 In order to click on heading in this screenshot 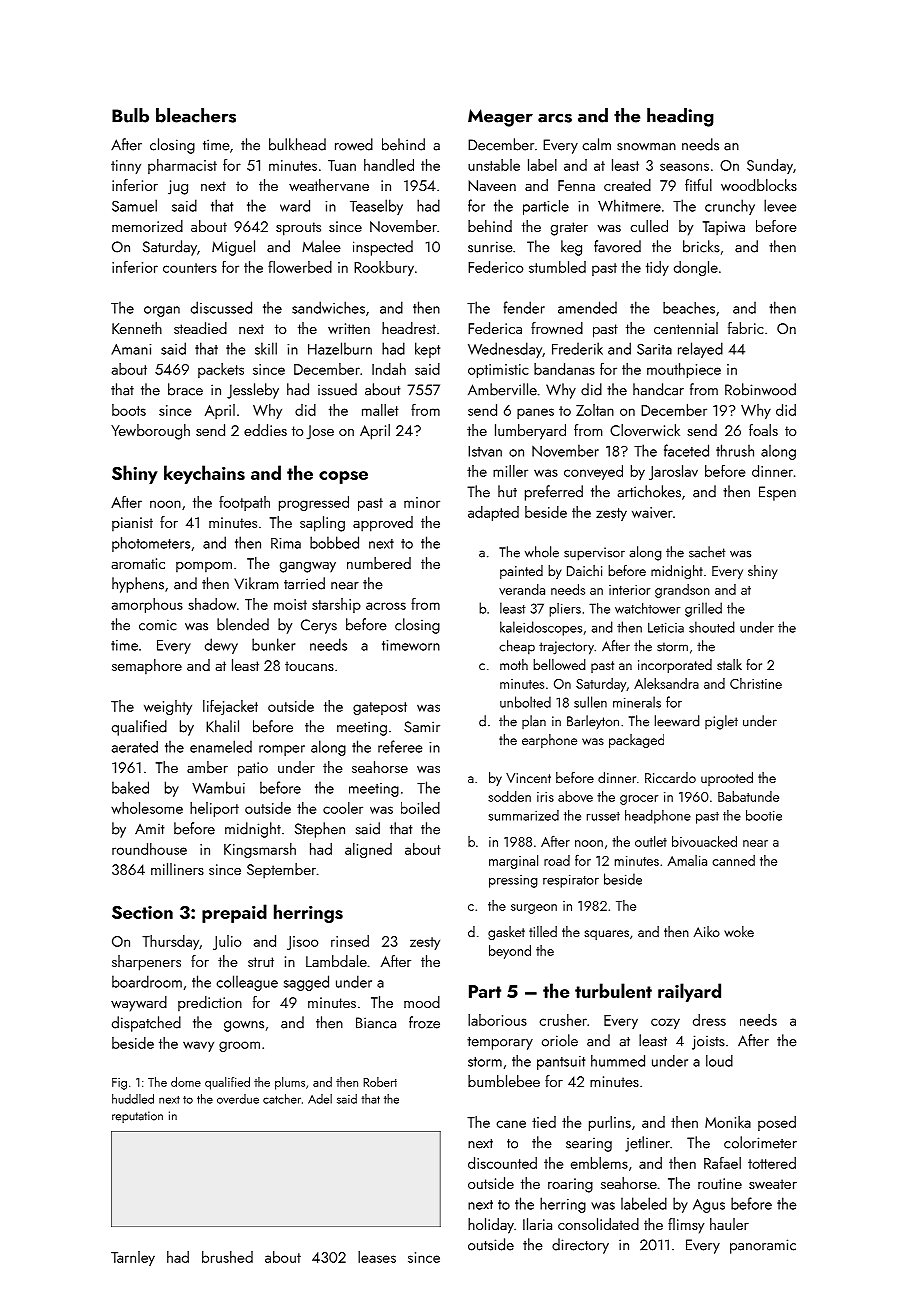, I will do `click(680, 117)`.
